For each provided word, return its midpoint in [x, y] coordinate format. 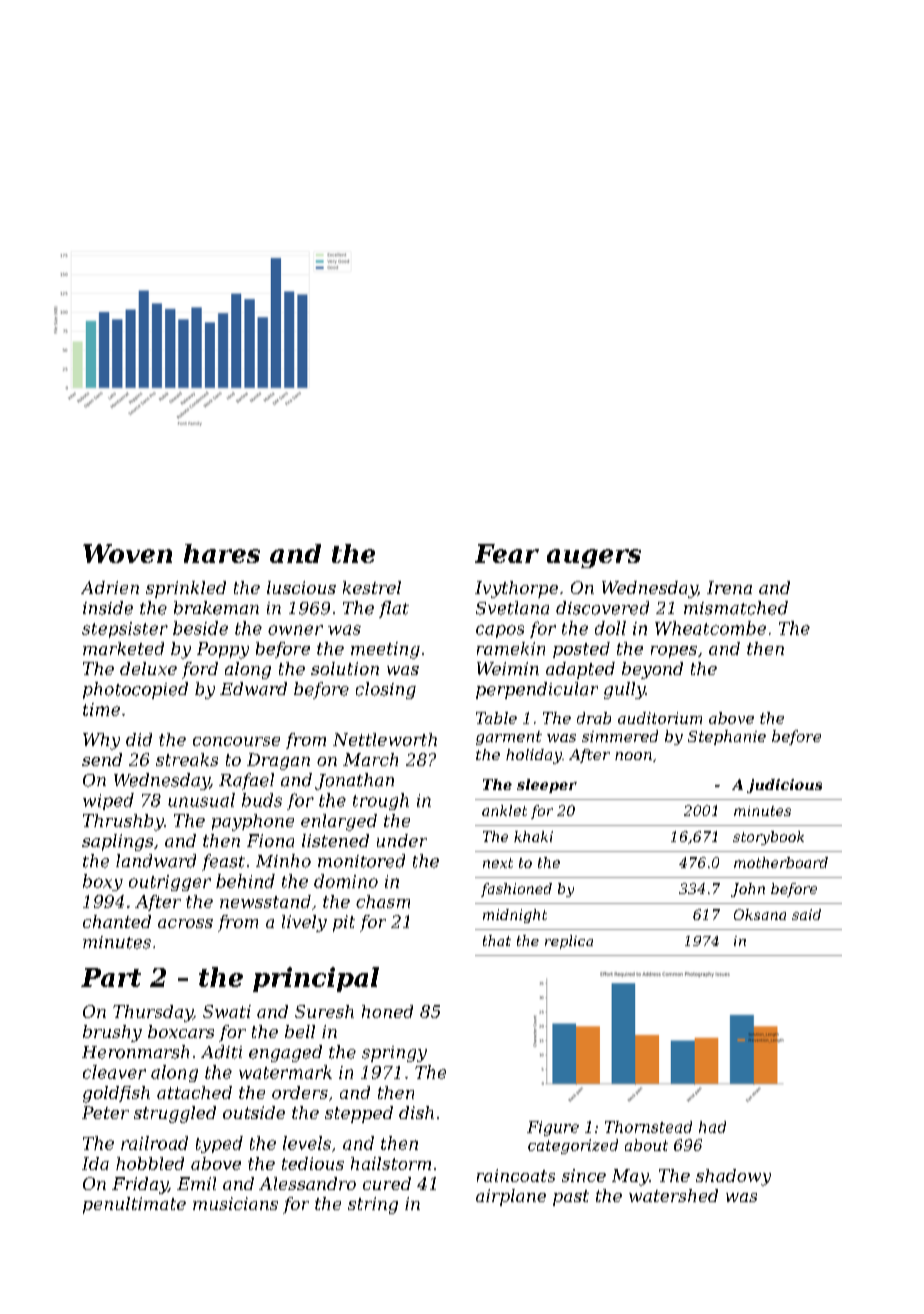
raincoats [516, 1175]
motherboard [781, 862]
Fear [507, 553]
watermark [285, 1072]
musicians [235, 1203]
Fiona [270, 840]
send [102, 759]
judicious [784, 786]
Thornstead [648, 1127]
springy [394, 1054]
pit [344, 923]
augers [594, 558]
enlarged [339, 822]
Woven [127, 553]
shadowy [733, 1177]
